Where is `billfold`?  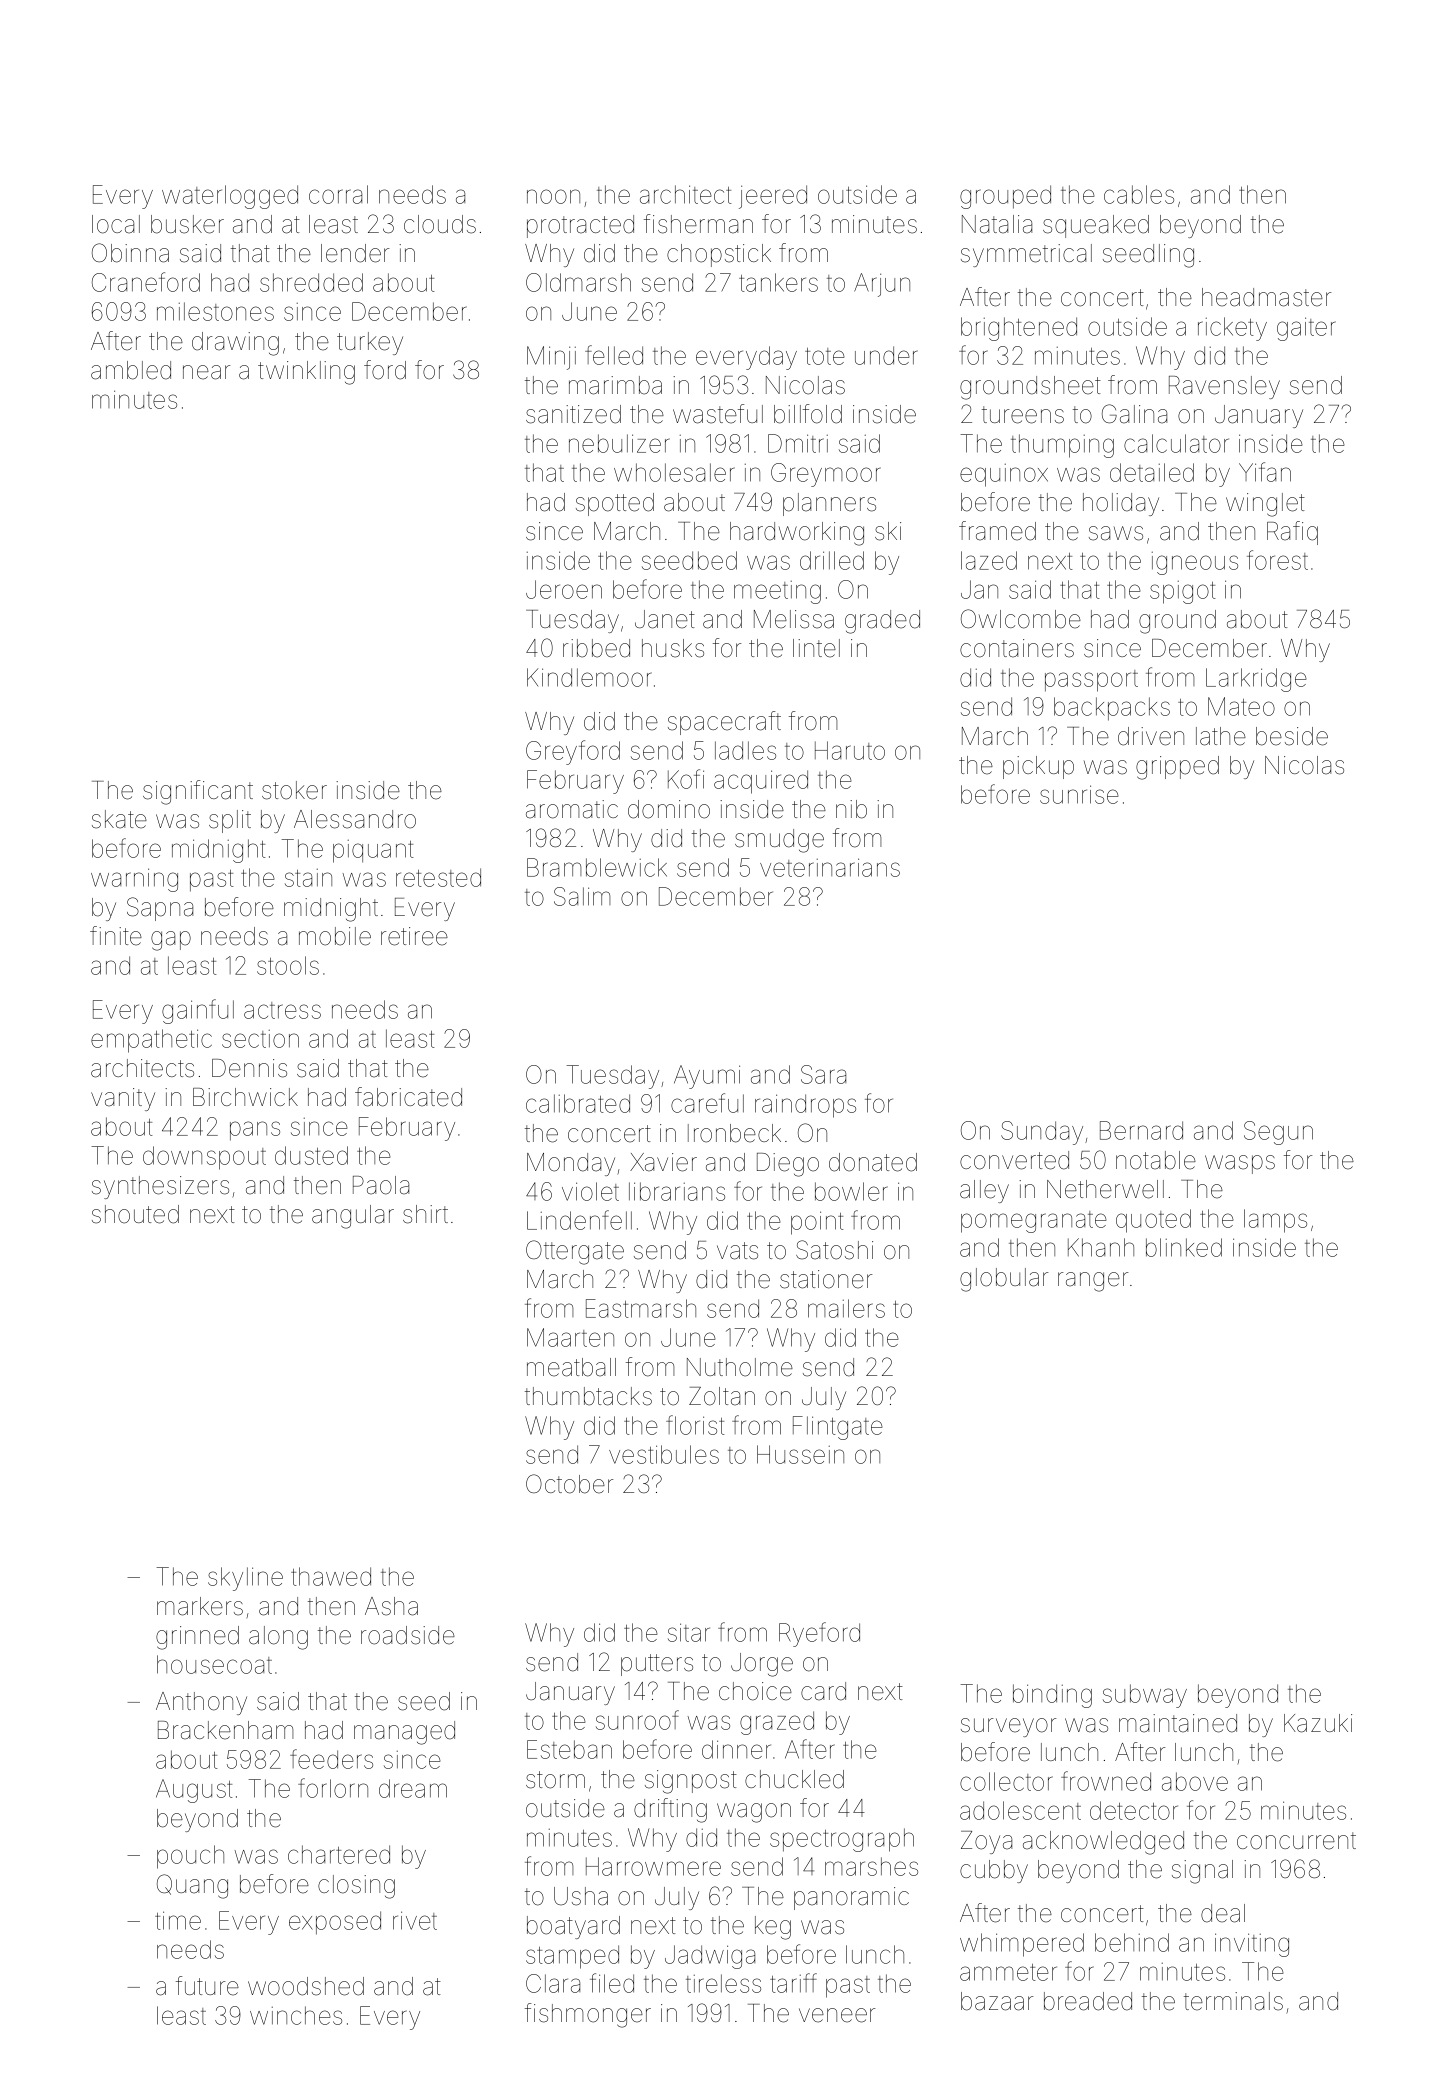
billfold is located at coordinates (808, 414).
